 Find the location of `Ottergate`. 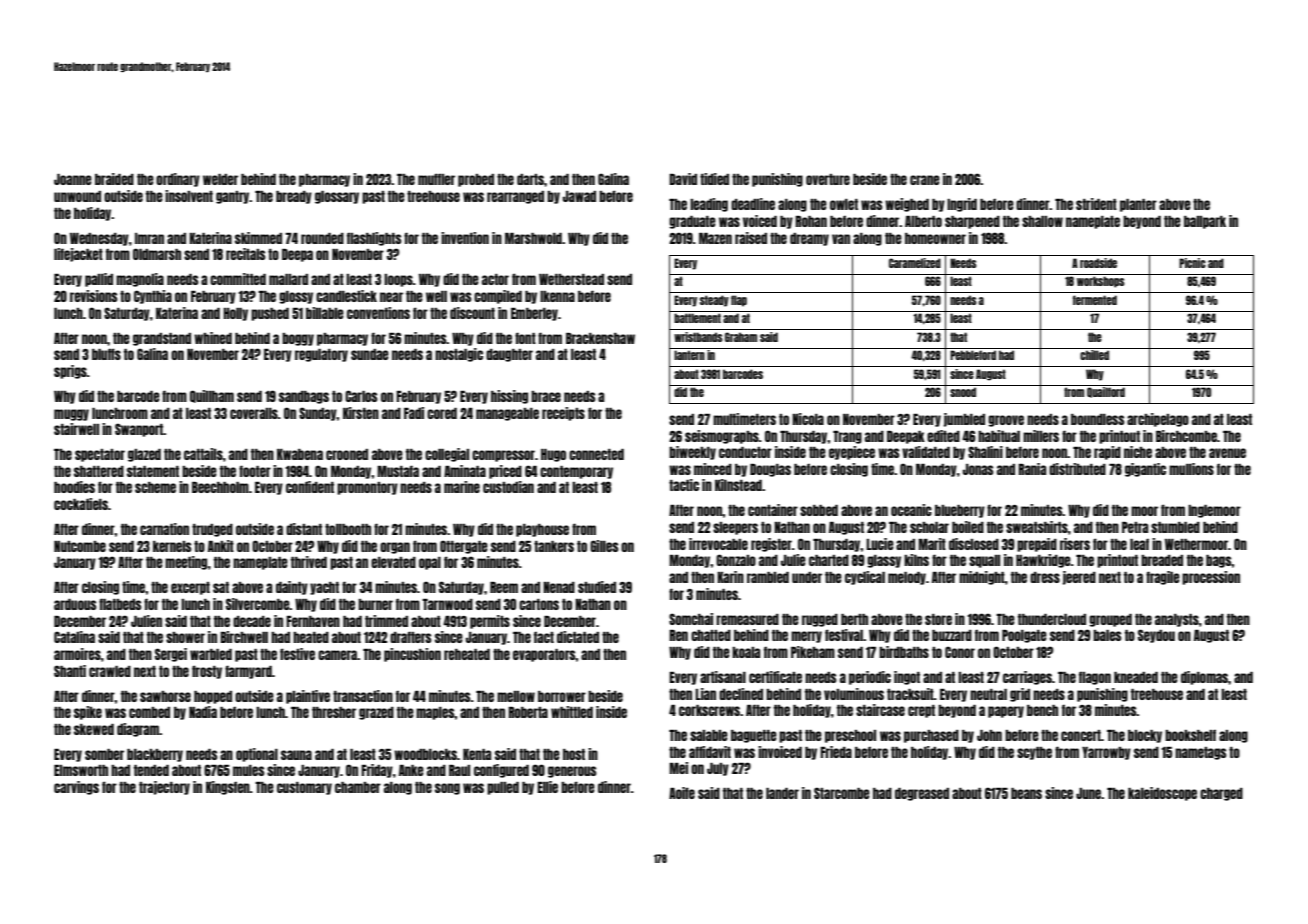

Ottergate is located at coordinates (464, 547).
